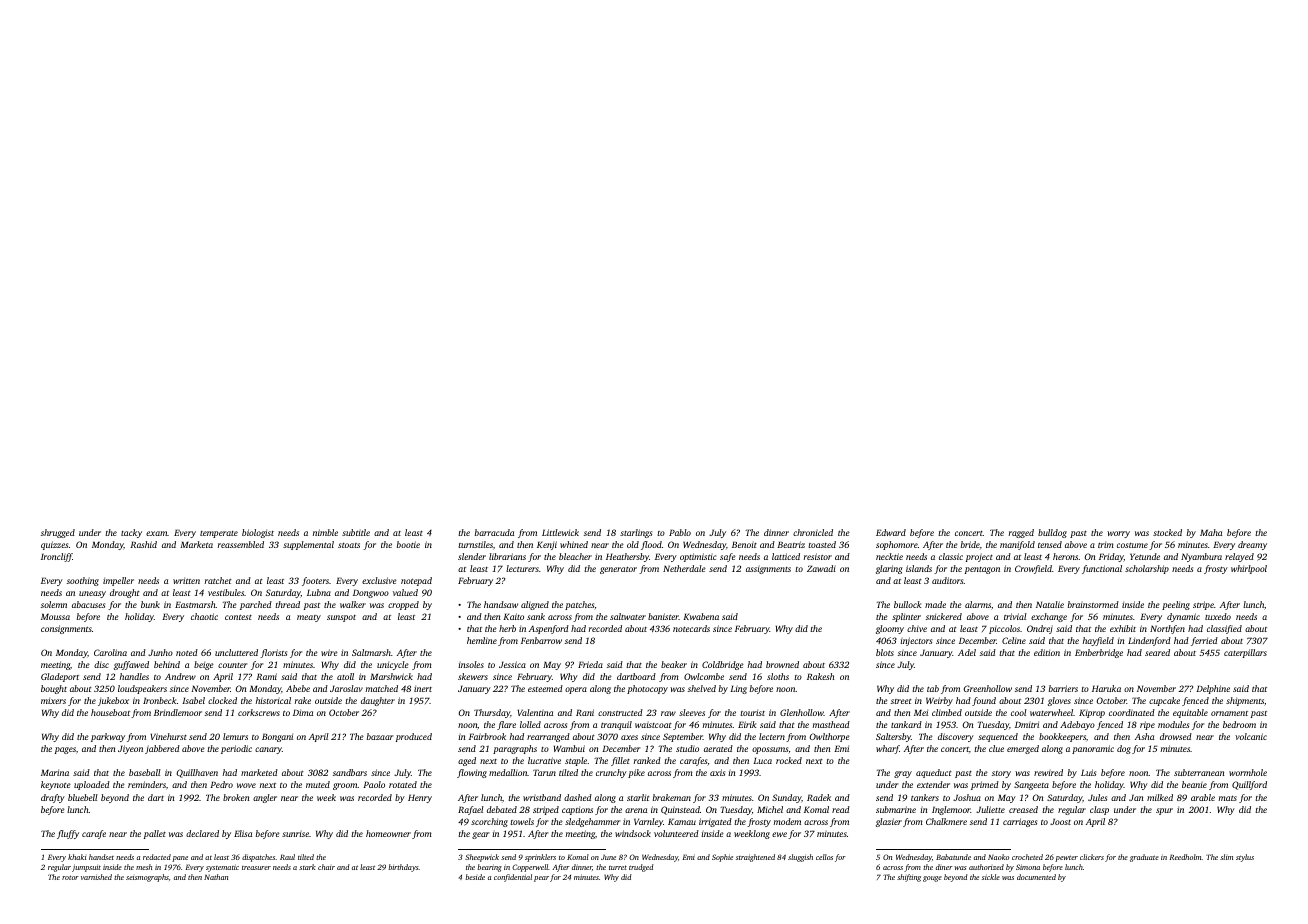 The width and height of the screenshot is (1308, 924). What do you see at coordinates (216, 877) in the screenshot?
I see `Nathan` at bounding box center [216, 877].
